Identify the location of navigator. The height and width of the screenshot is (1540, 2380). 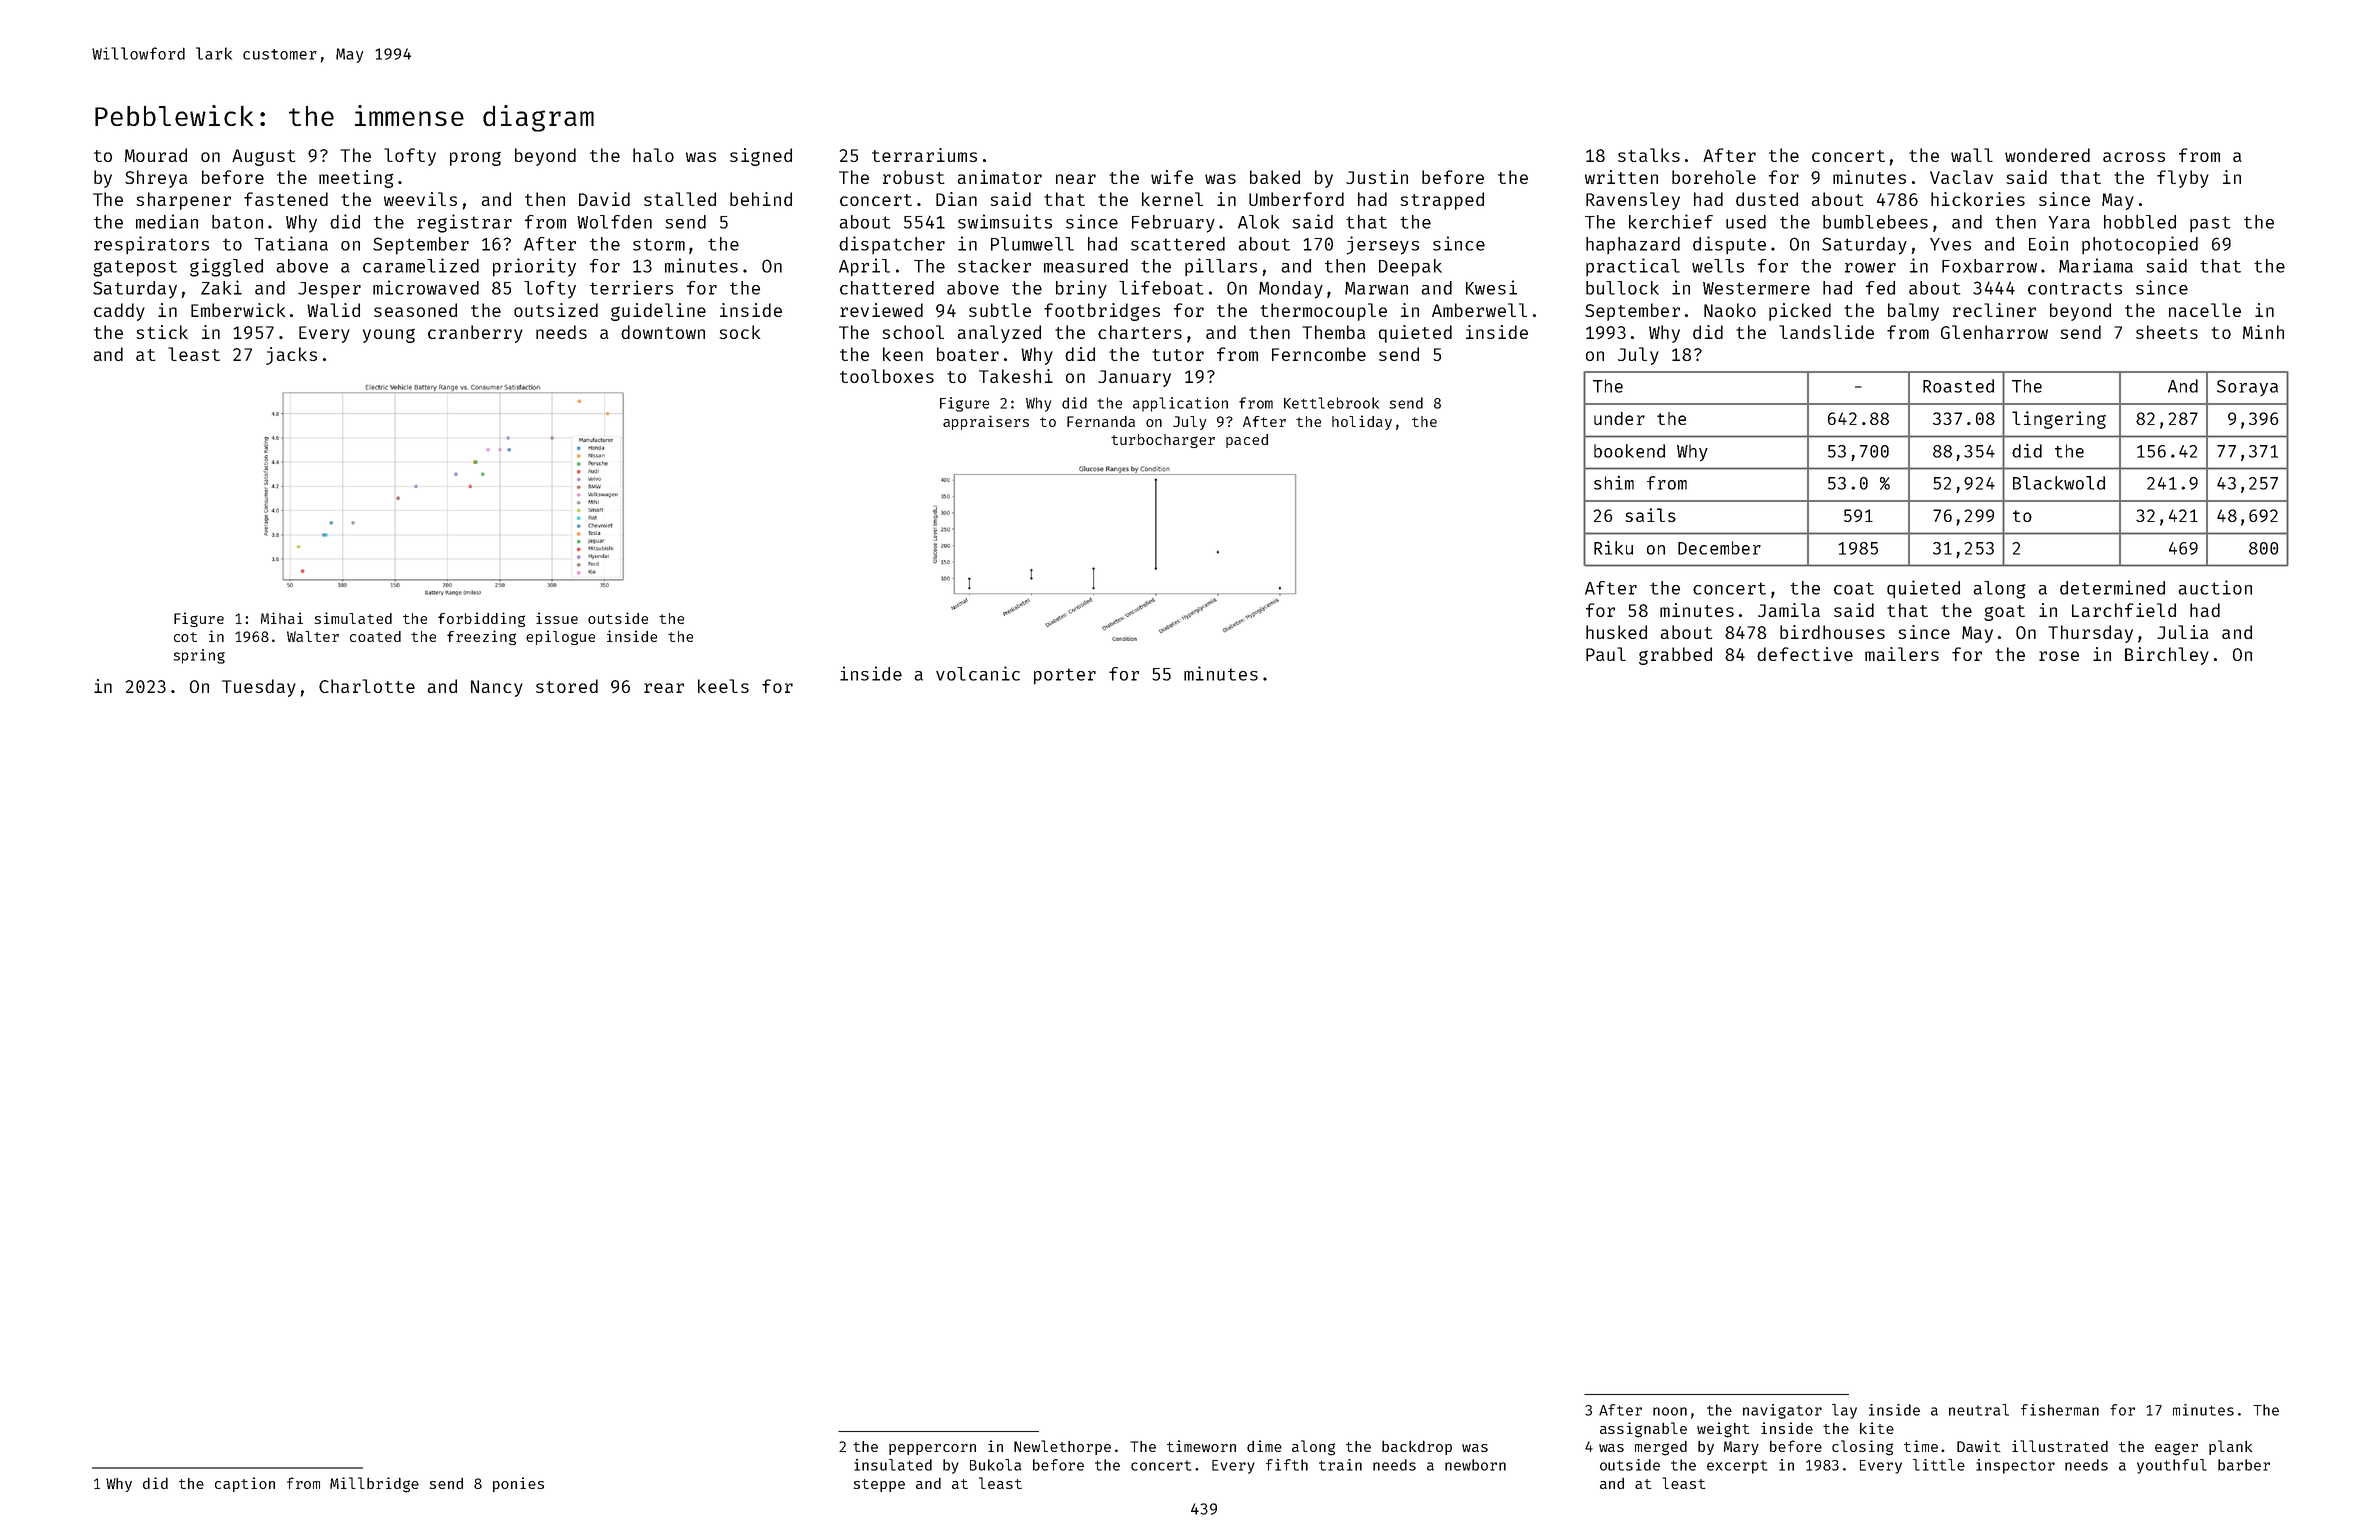
(1782, 1411).
